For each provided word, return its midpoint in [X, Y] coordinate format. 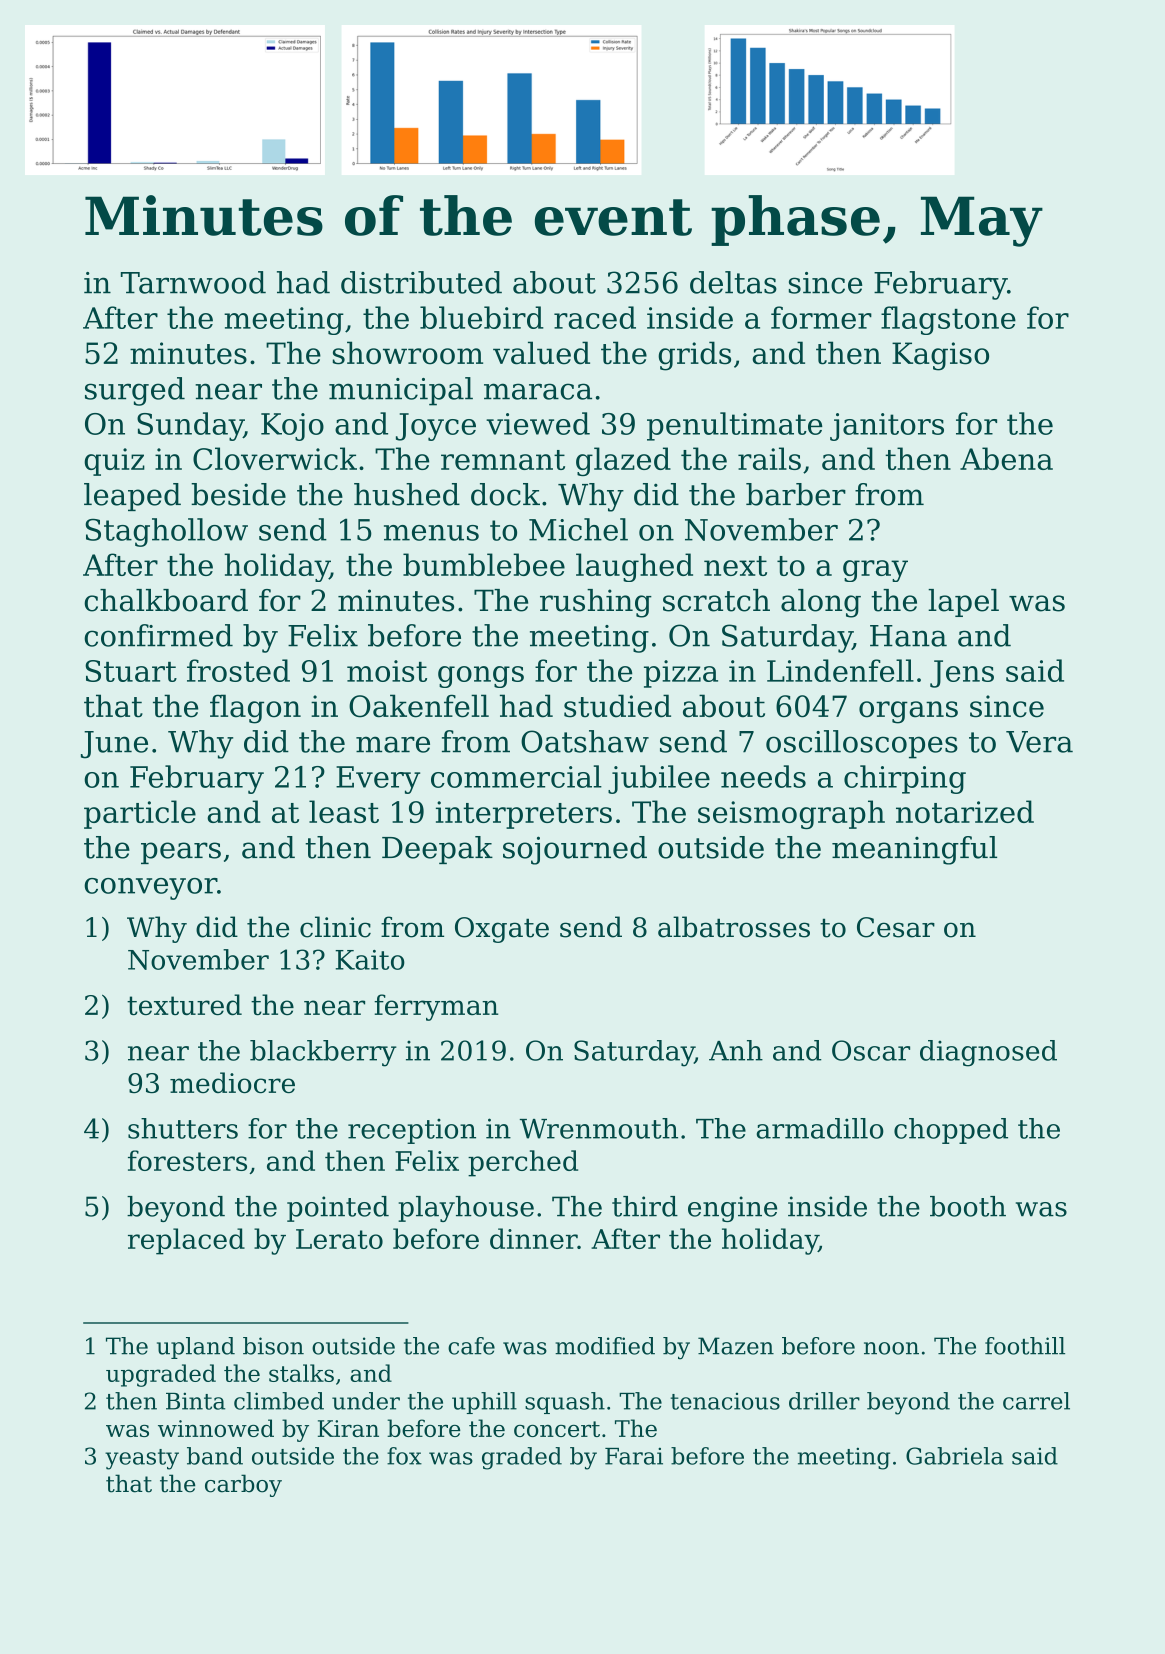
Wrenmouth [599, 1128]
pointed [338, 1209]
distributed [421, 282]
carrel [1036, 1401]
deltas [733, 282]
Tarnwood [193, 282]
